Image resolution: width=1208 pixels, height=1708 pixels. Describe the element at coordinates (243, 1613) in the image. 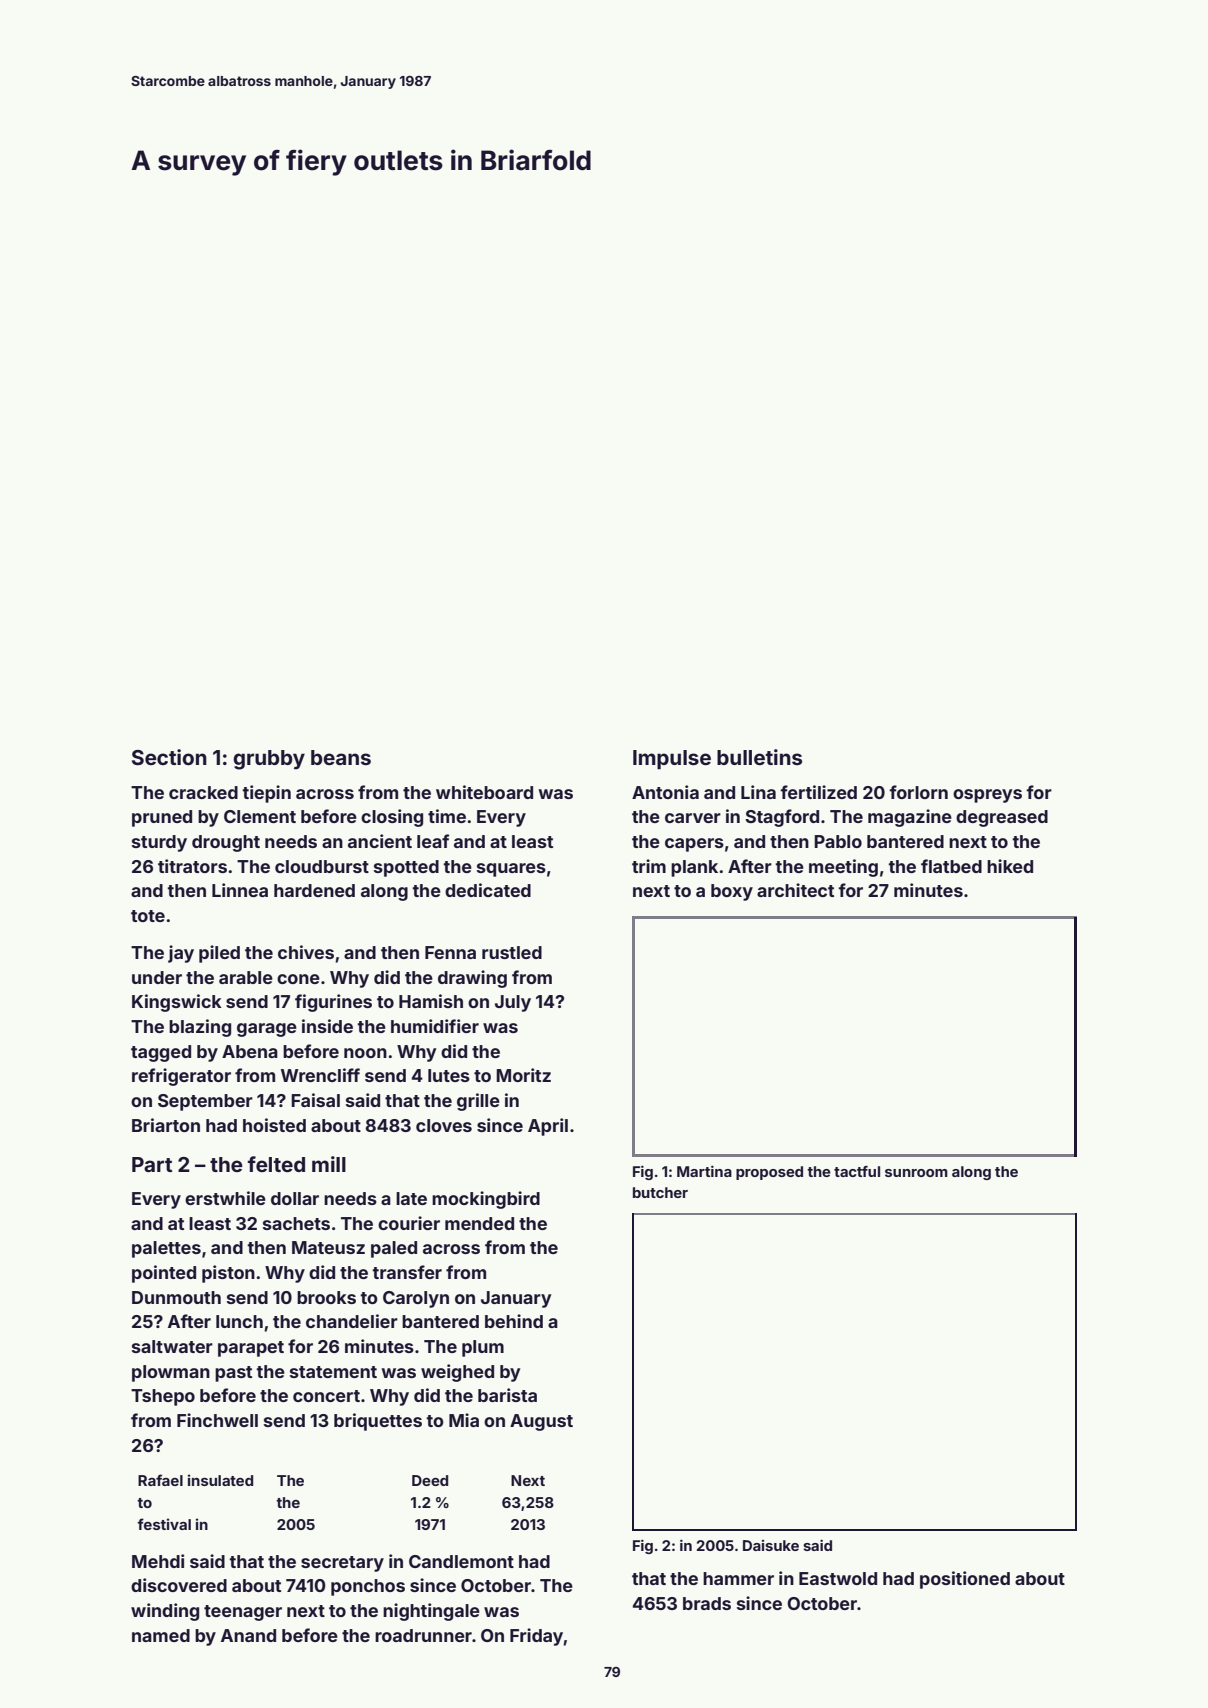

I see `teenager` at that location.
